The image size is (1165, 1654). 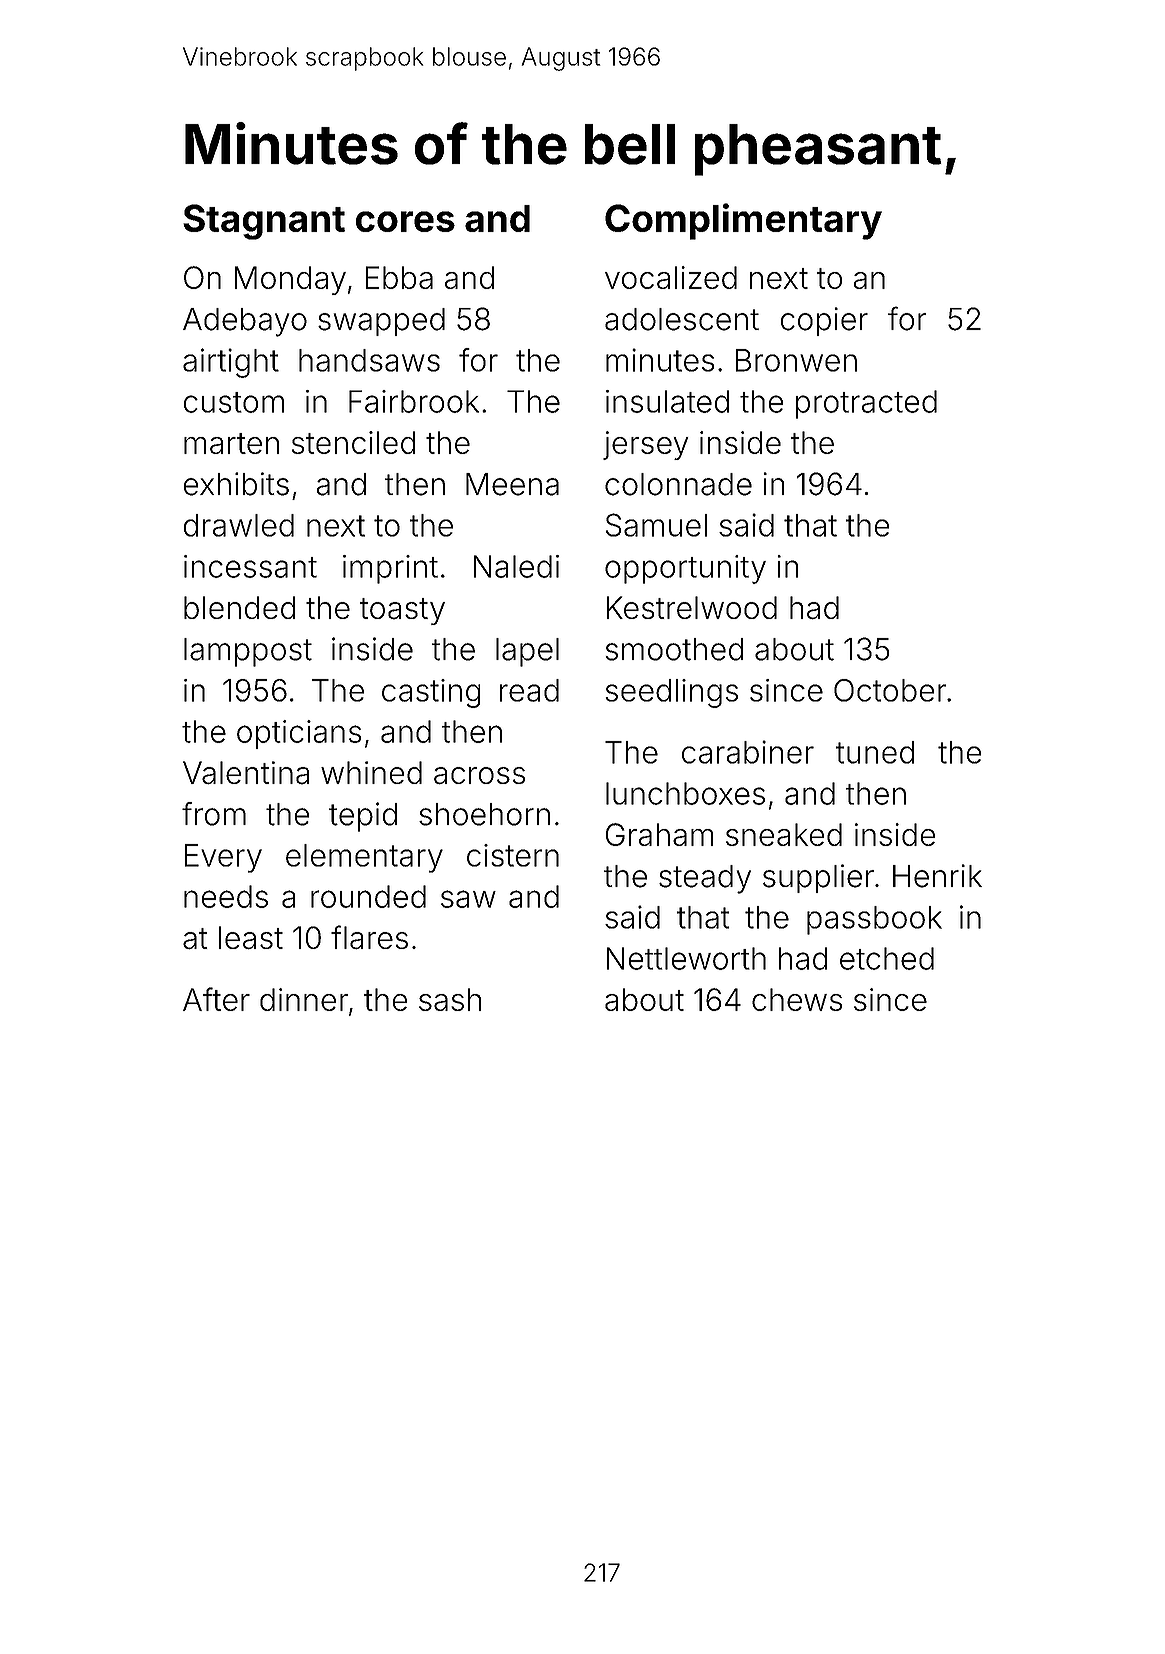 I want to click on opportunity, so click(x=685, y=569).
